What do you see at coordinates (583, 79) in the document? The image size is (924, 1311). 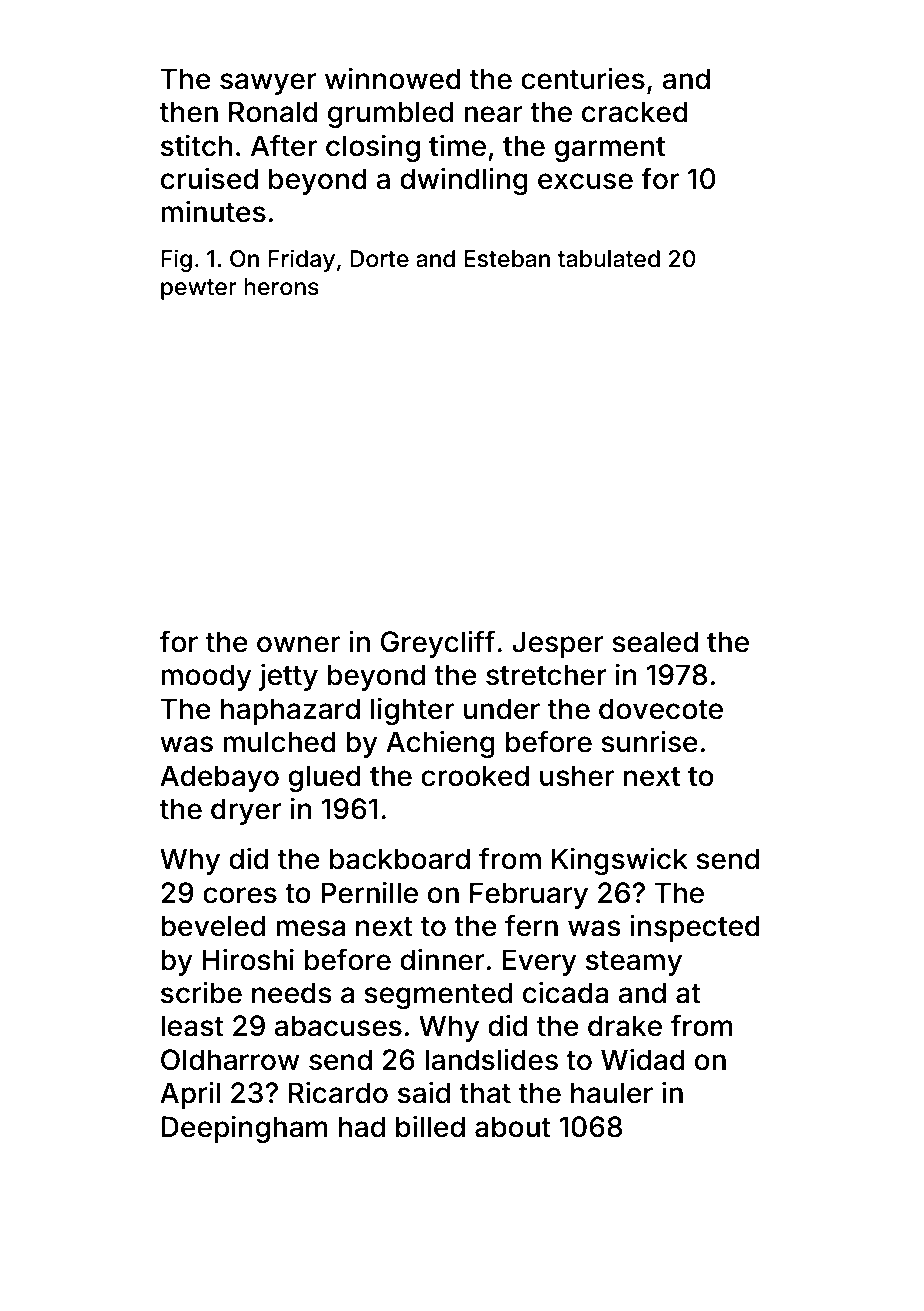 I see `centuries` at bounding box center [583, 79].
